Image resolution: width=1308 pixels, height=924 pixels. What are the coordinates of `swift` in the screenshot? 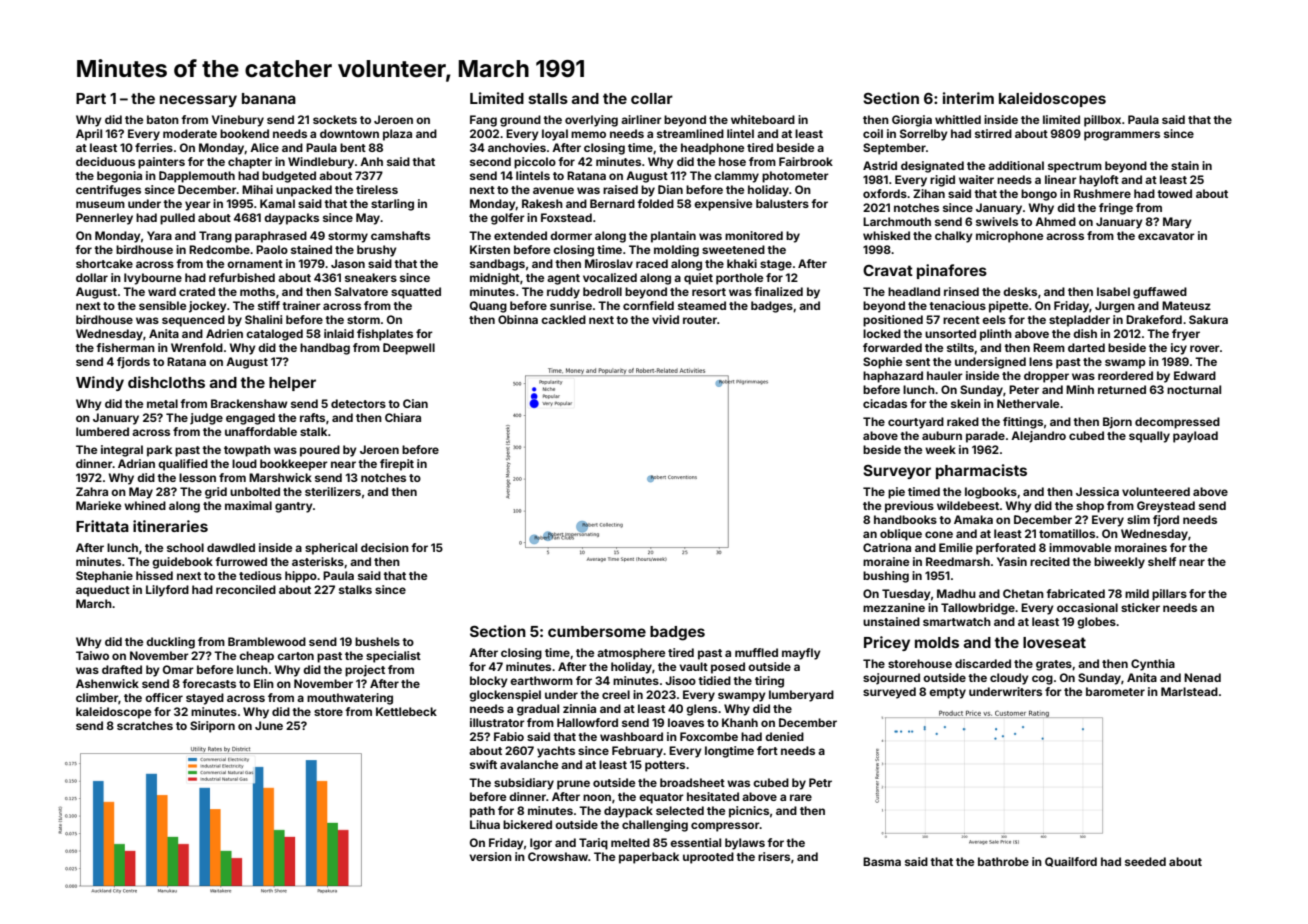 It's located at (483, 764).
